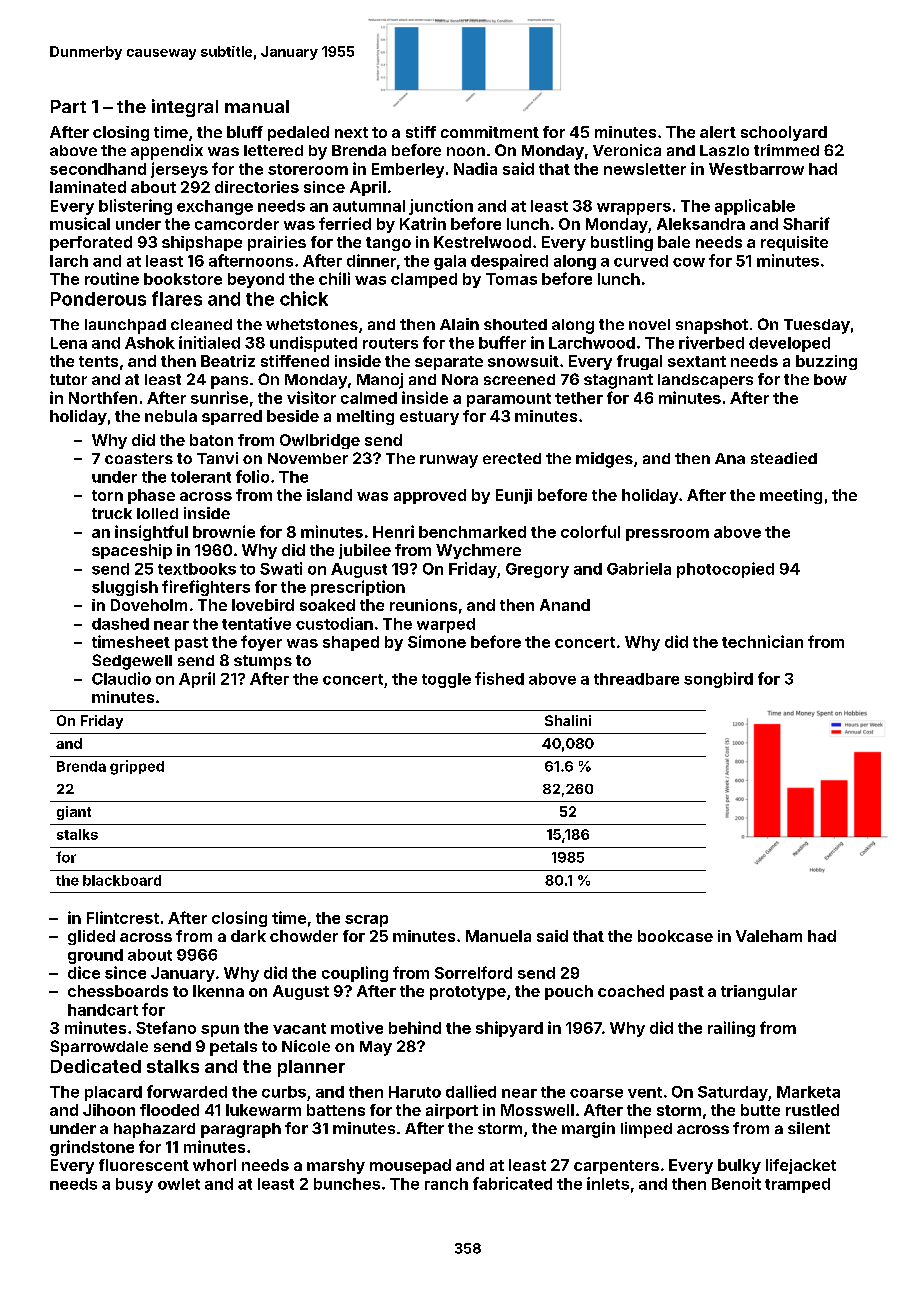 This screenshot has width=908, height=1316. I want to click on Part, so click(68, 106).
